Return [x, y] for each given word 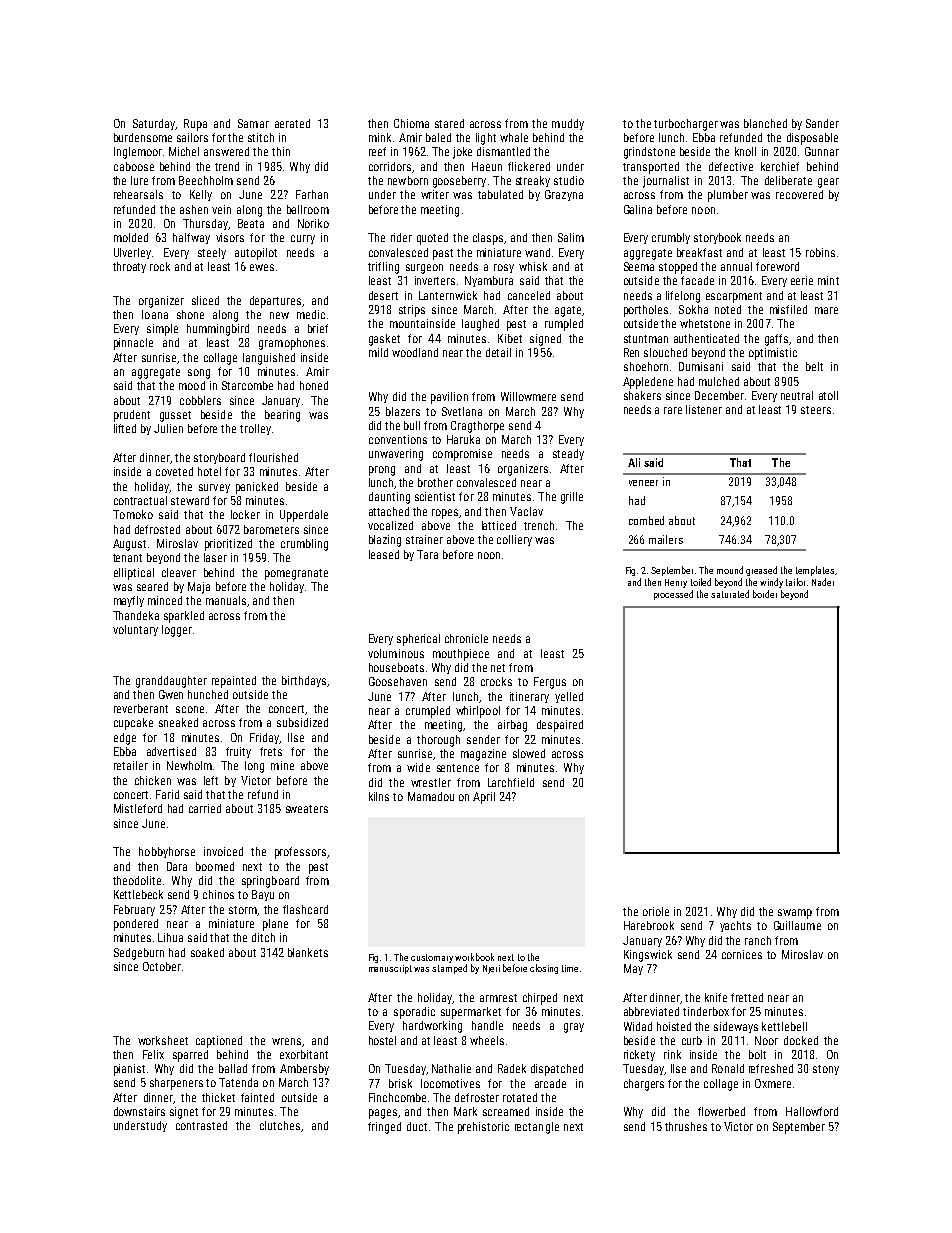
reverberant [141, 708]
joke [462, 153]
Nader [823, 582]
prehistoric [483, 1128]
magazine [483, 755]
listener [704, 409]
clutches [280, 1125]
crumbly [671, 238]
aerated [292, 123]
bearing [282, 416]
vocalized [390, 525]
